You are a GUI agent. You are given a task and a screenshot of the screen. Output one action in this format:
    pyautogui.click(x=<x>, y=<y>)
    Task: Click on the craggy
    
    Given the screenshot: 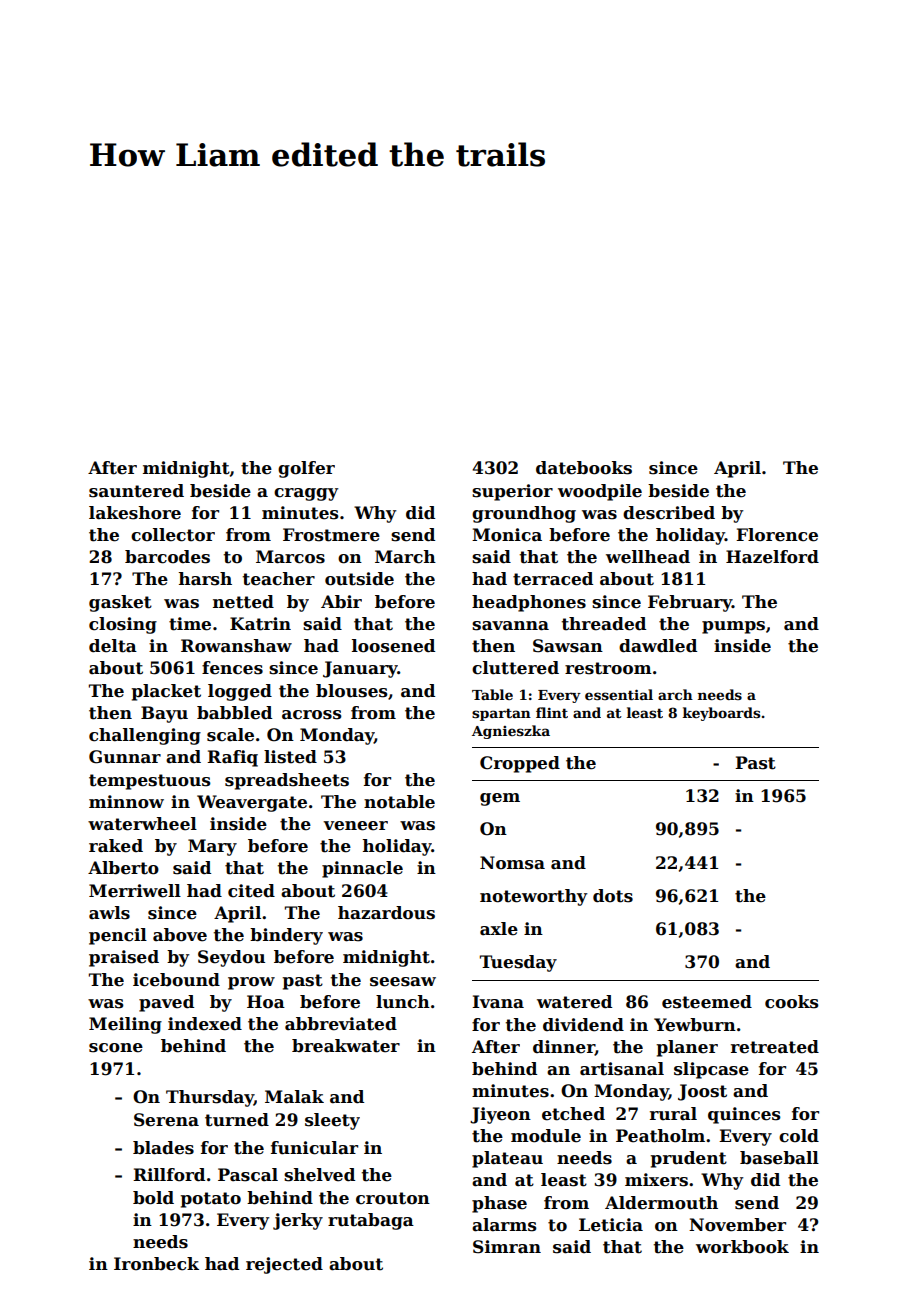 What is the action you would take?
    pyautogui.click(x=306, y=494)
